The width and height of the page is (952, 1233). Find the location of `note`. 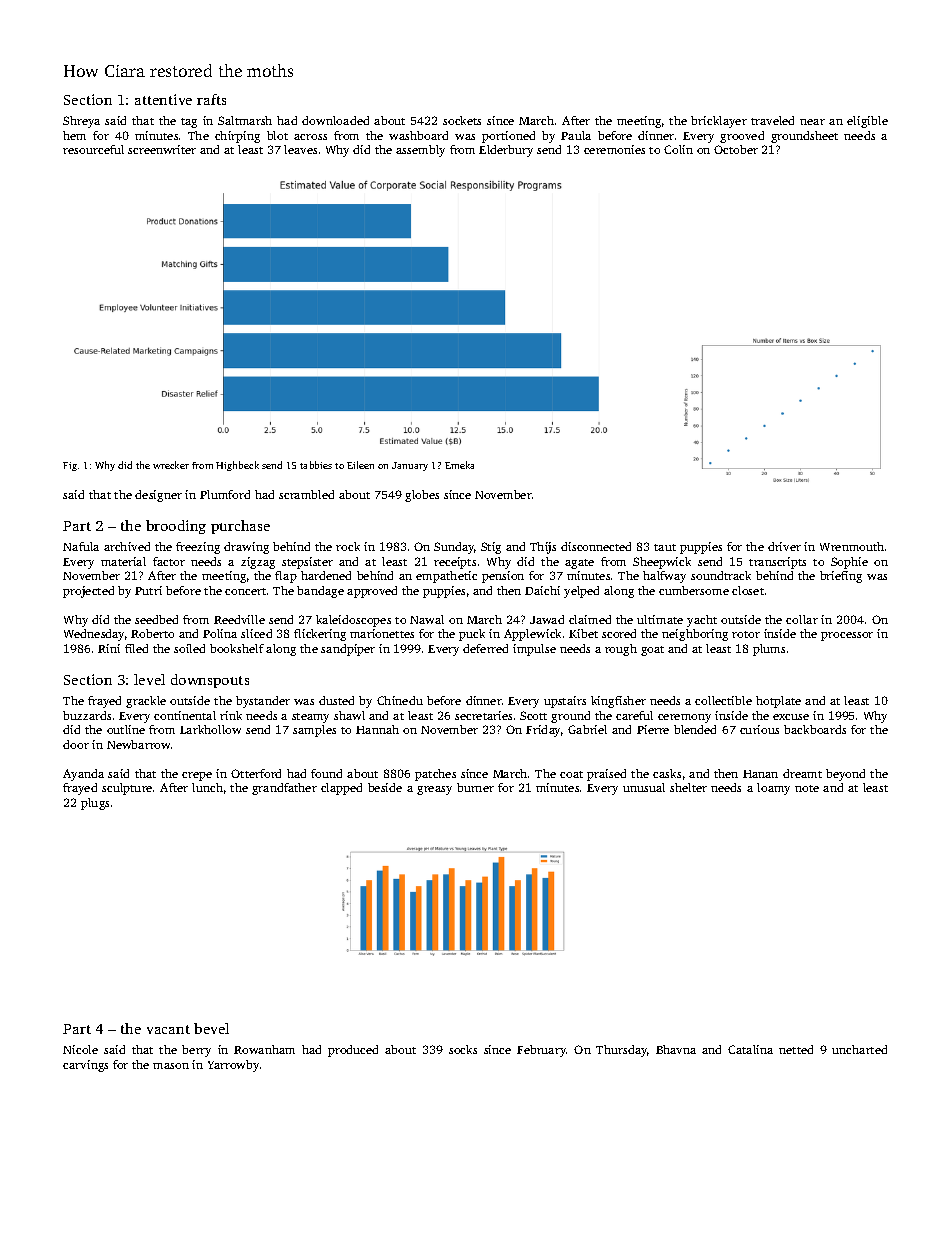

note is located at coordinates (807, 788).
